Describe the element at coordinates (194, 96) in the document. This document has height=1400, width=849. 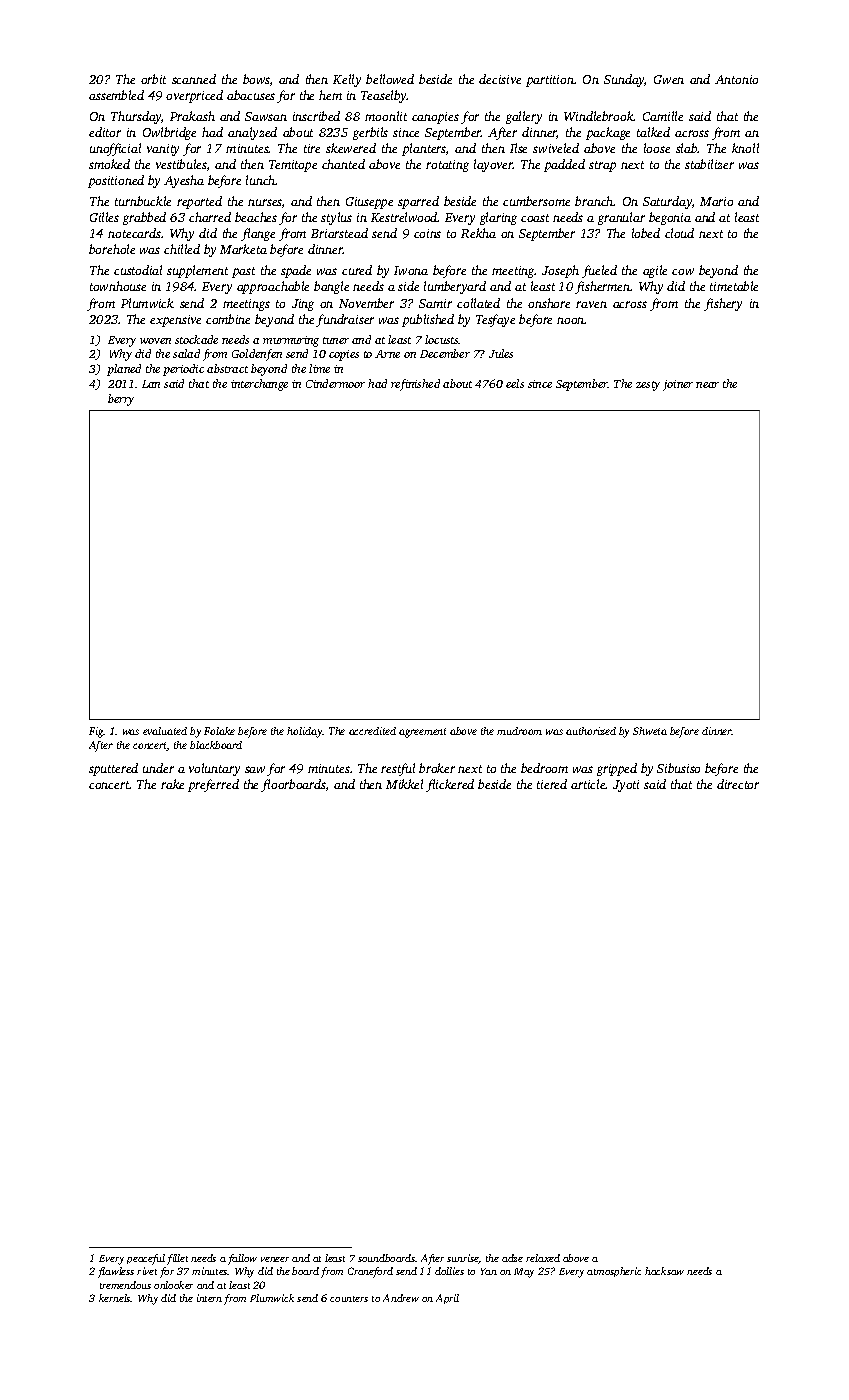
I see `overpriced` at that location.
